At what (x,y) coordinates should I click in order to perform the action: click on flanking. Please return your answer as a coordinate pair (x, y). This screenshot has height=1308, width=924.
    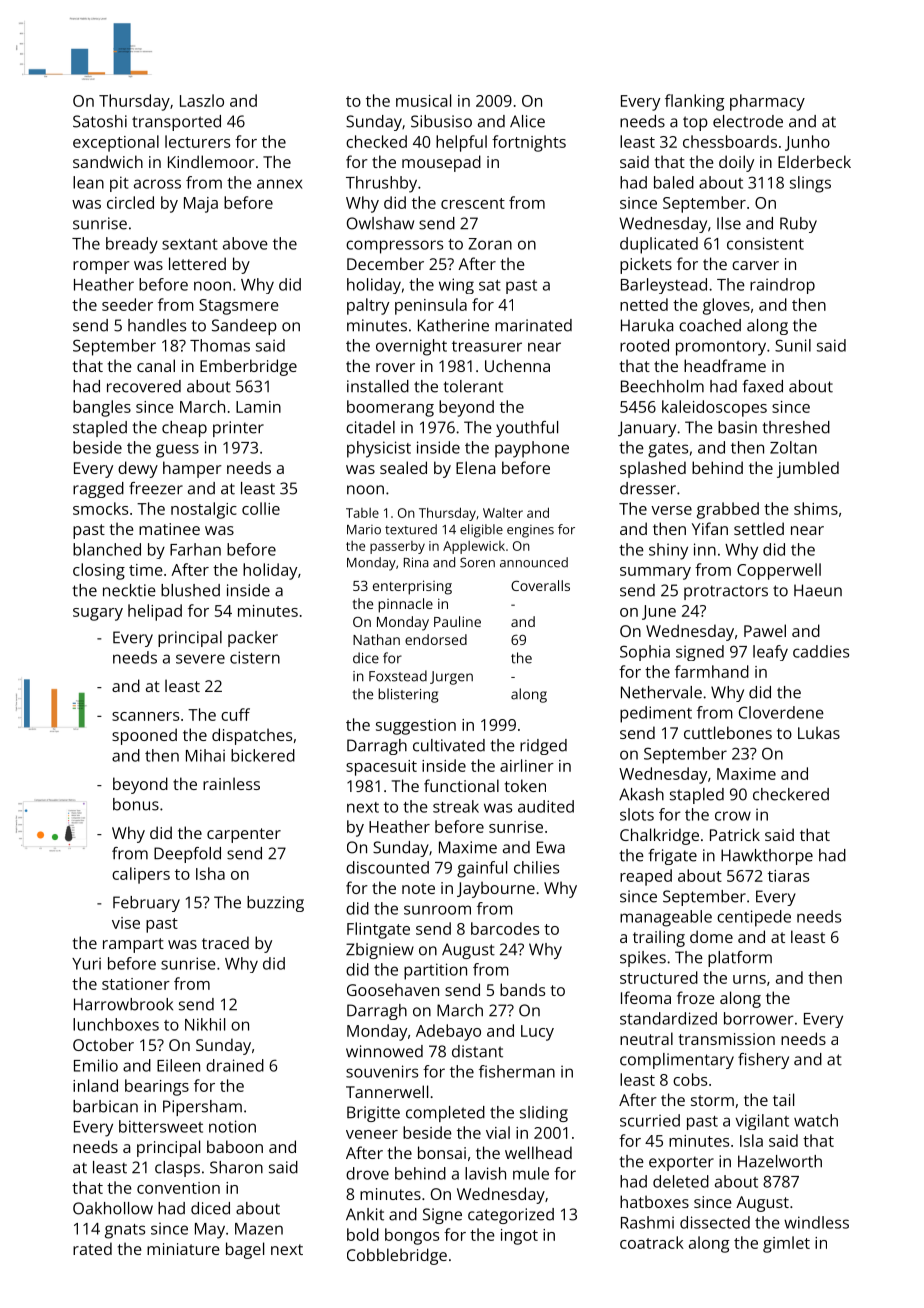
    Looking at the image, I should click on (694, 102).
